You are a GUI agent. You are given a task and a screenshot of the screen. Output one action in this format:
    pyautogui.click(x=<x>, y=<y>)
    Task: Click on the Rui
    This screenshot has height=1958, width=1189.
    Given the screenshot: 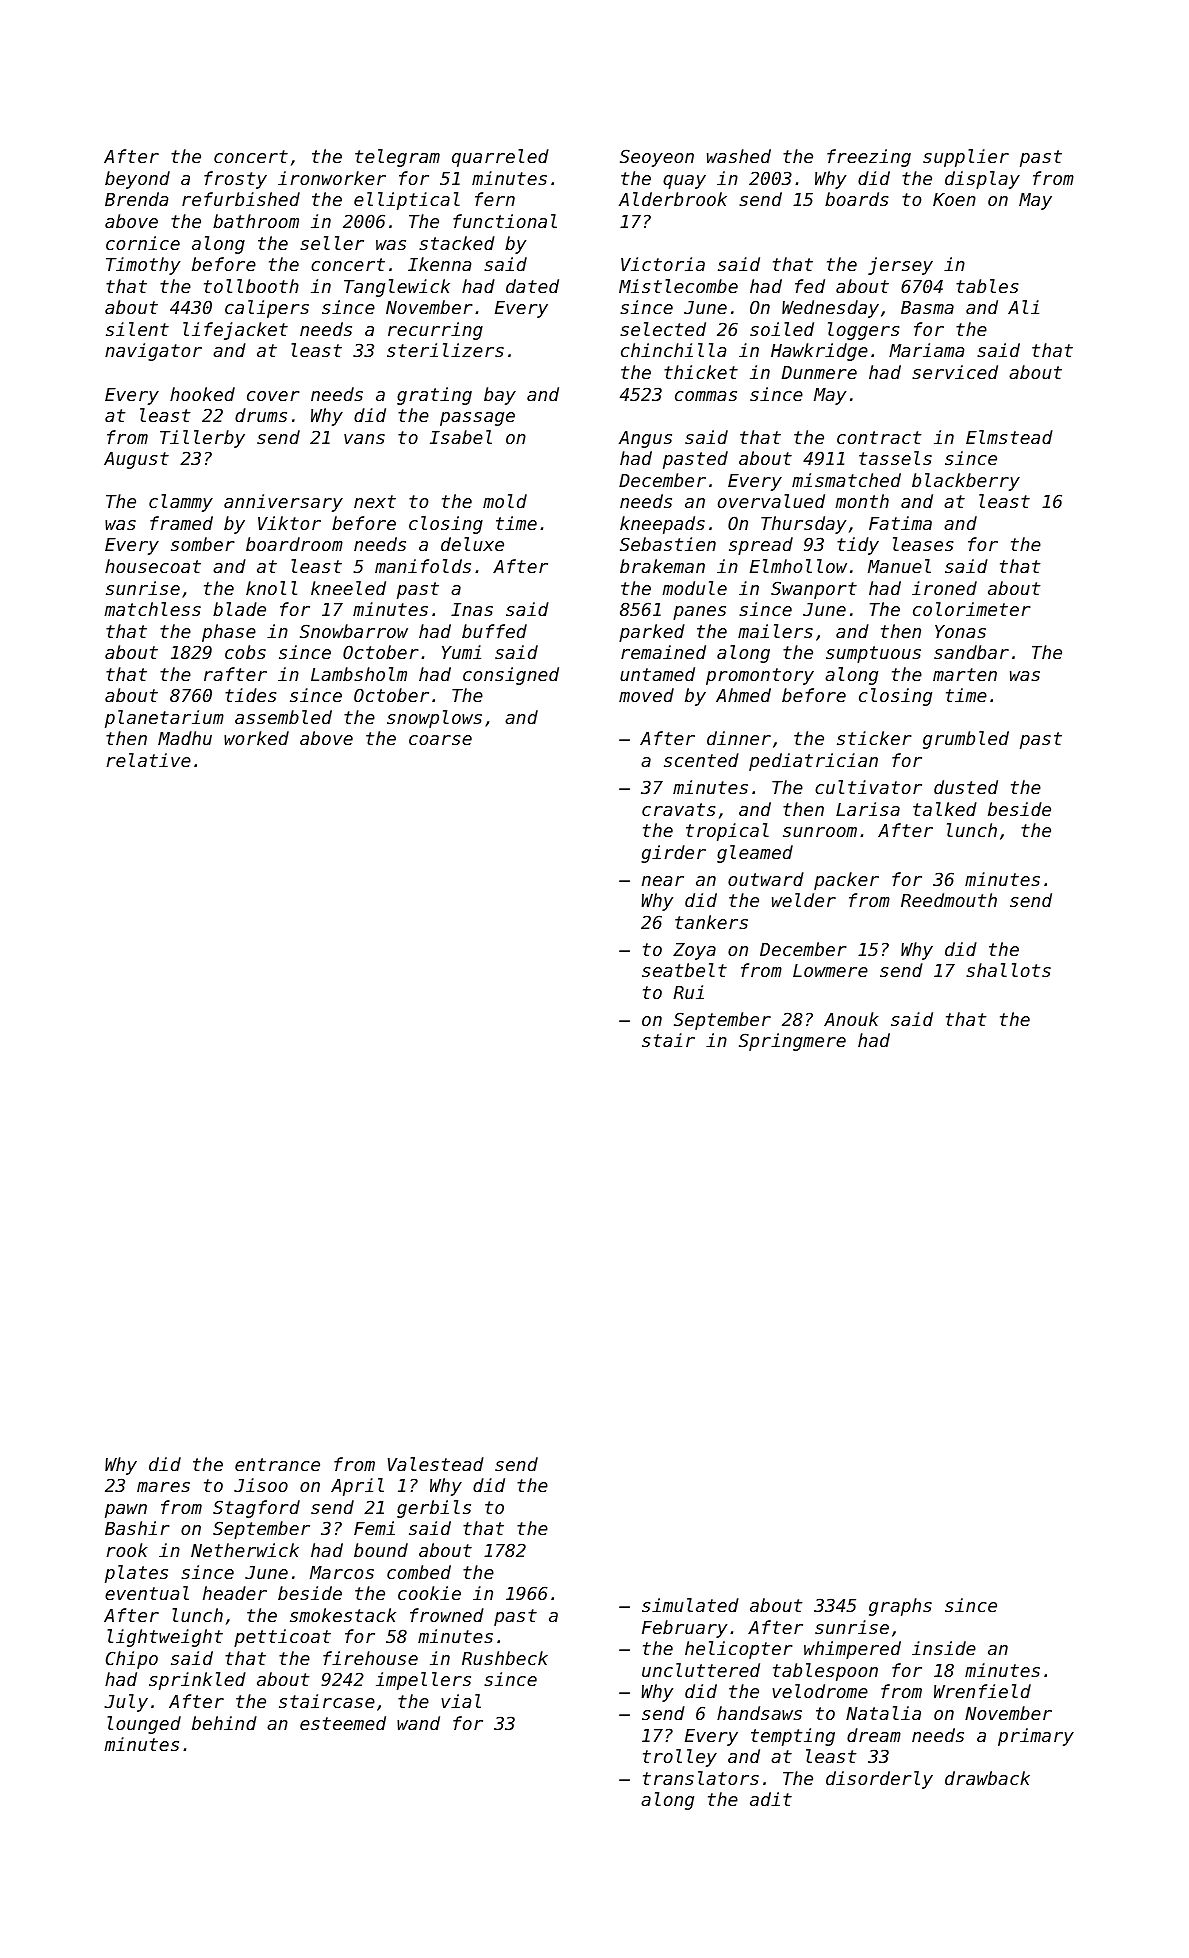 What is the action you would take?
    pyautogui.click(x=688, y=992)
